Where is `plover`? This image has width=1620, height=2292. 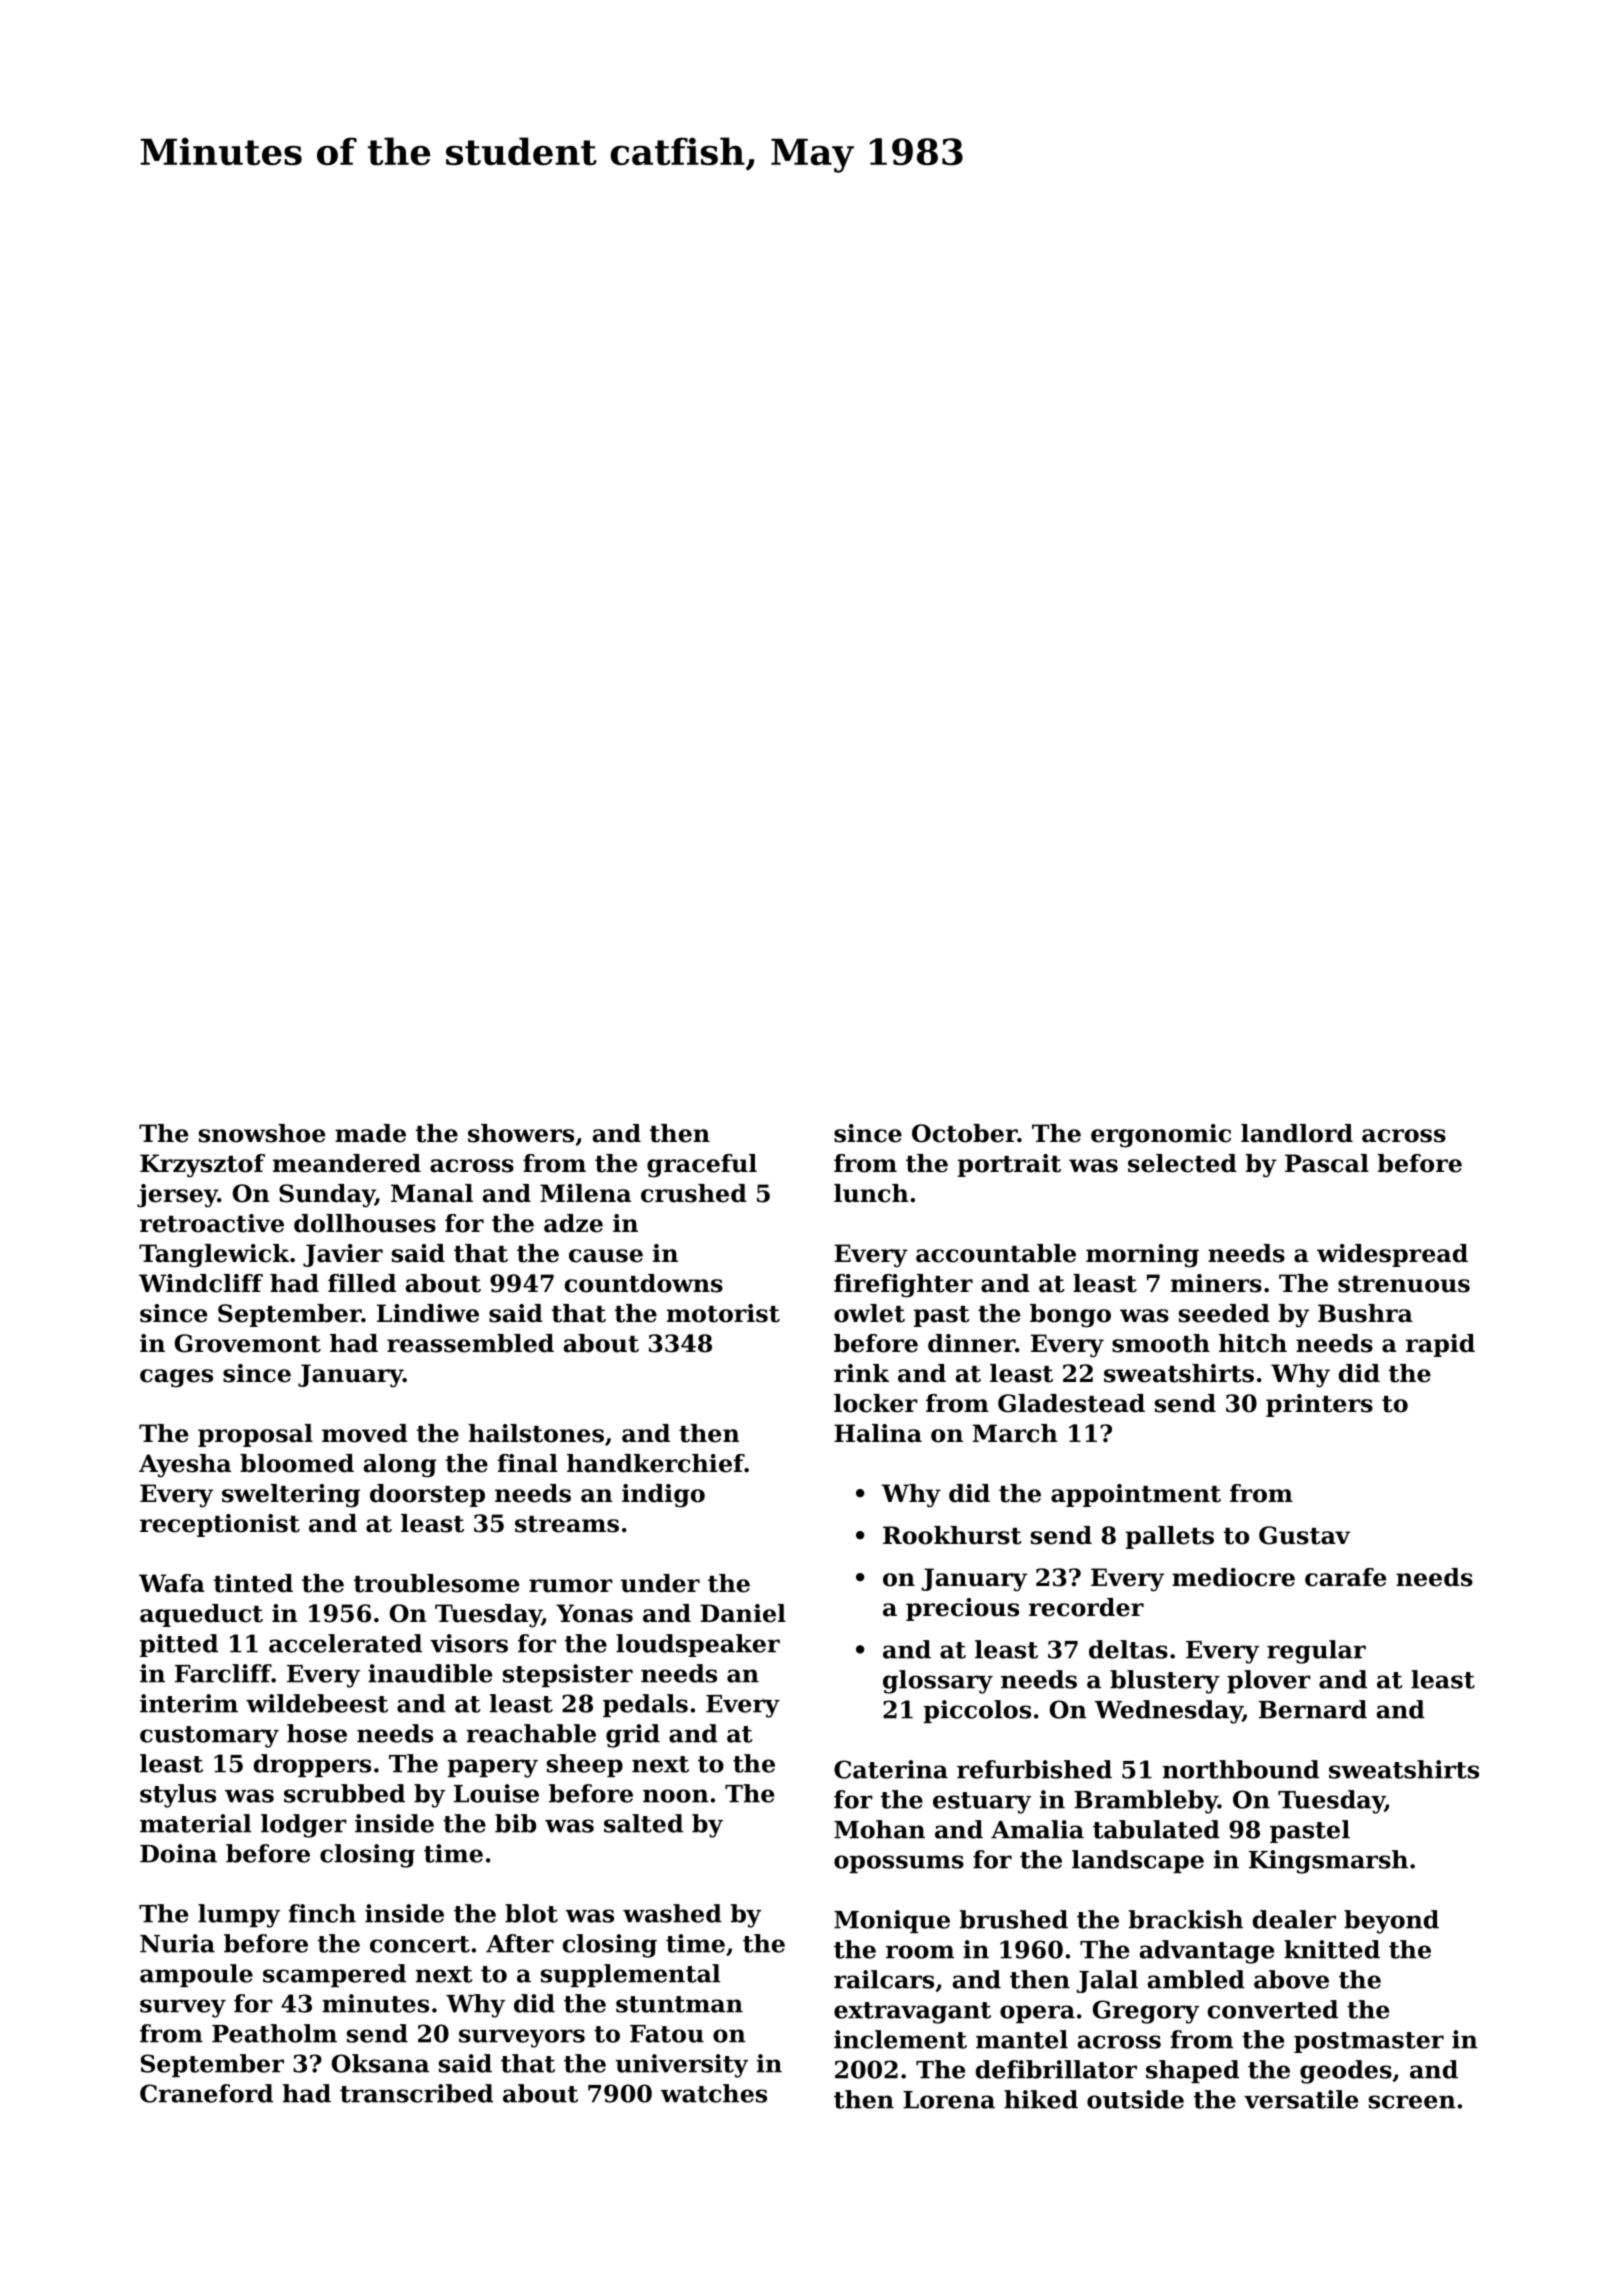 plover is located at coordinates (1269, 1681).
